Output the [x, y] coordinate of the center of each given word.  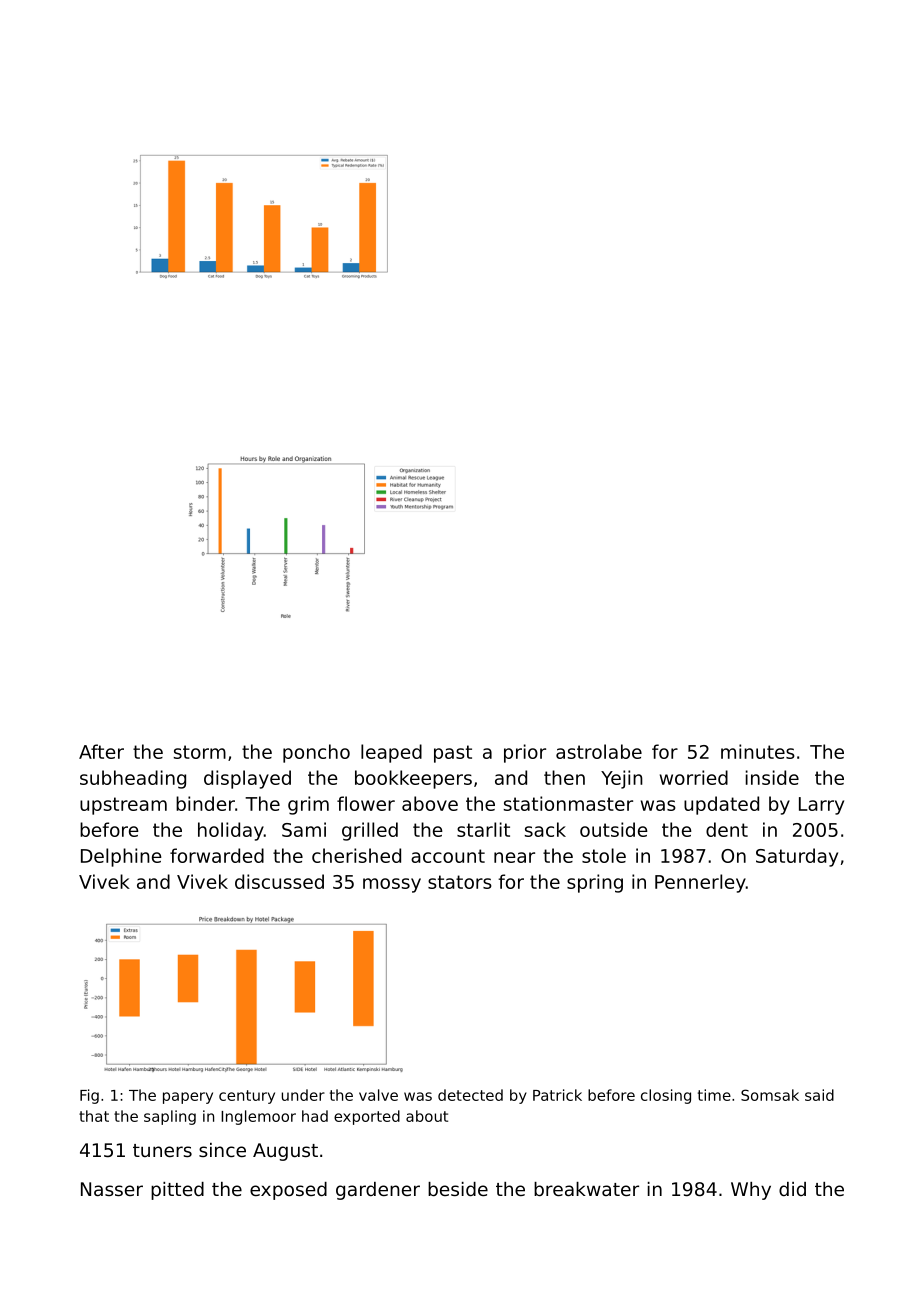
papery [188, 1098]
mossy [392, 885]
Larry [821, 806]
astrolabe [599, 751]
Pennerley [700, 883]
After [101, 751]
